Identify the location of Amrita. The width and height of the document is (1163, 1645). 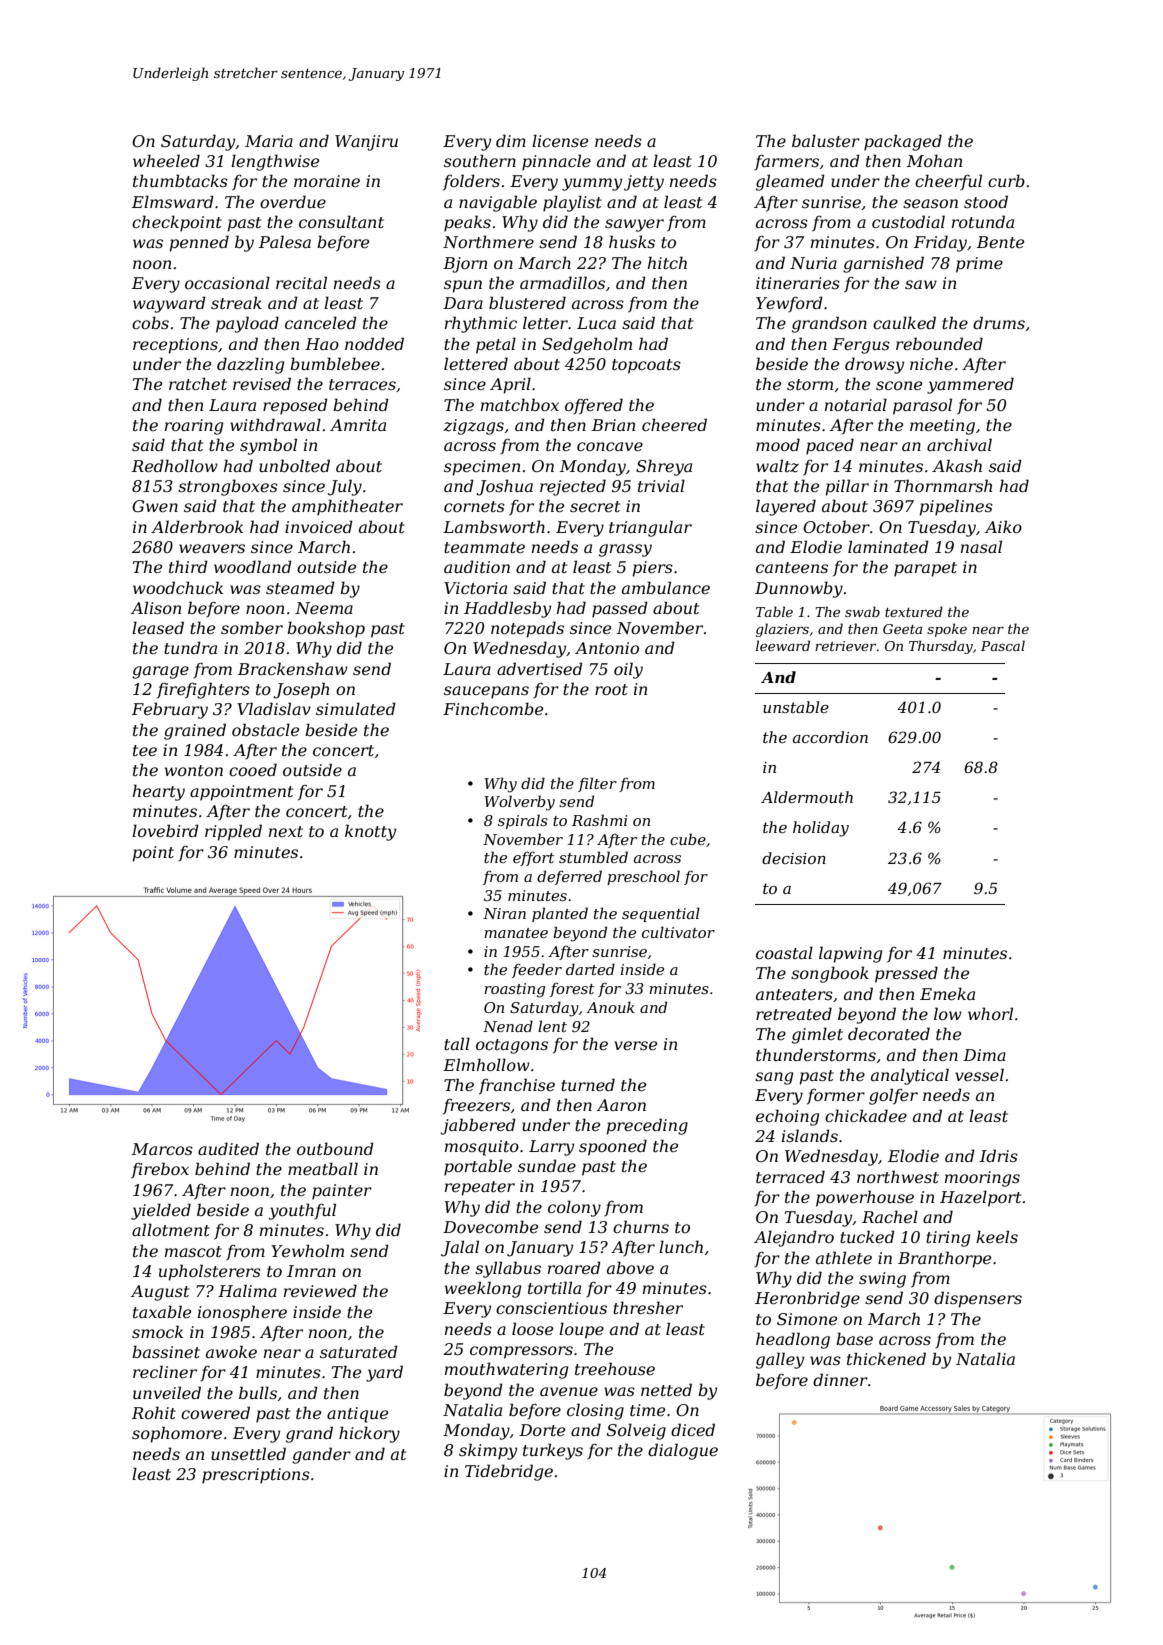
(358, 425).
